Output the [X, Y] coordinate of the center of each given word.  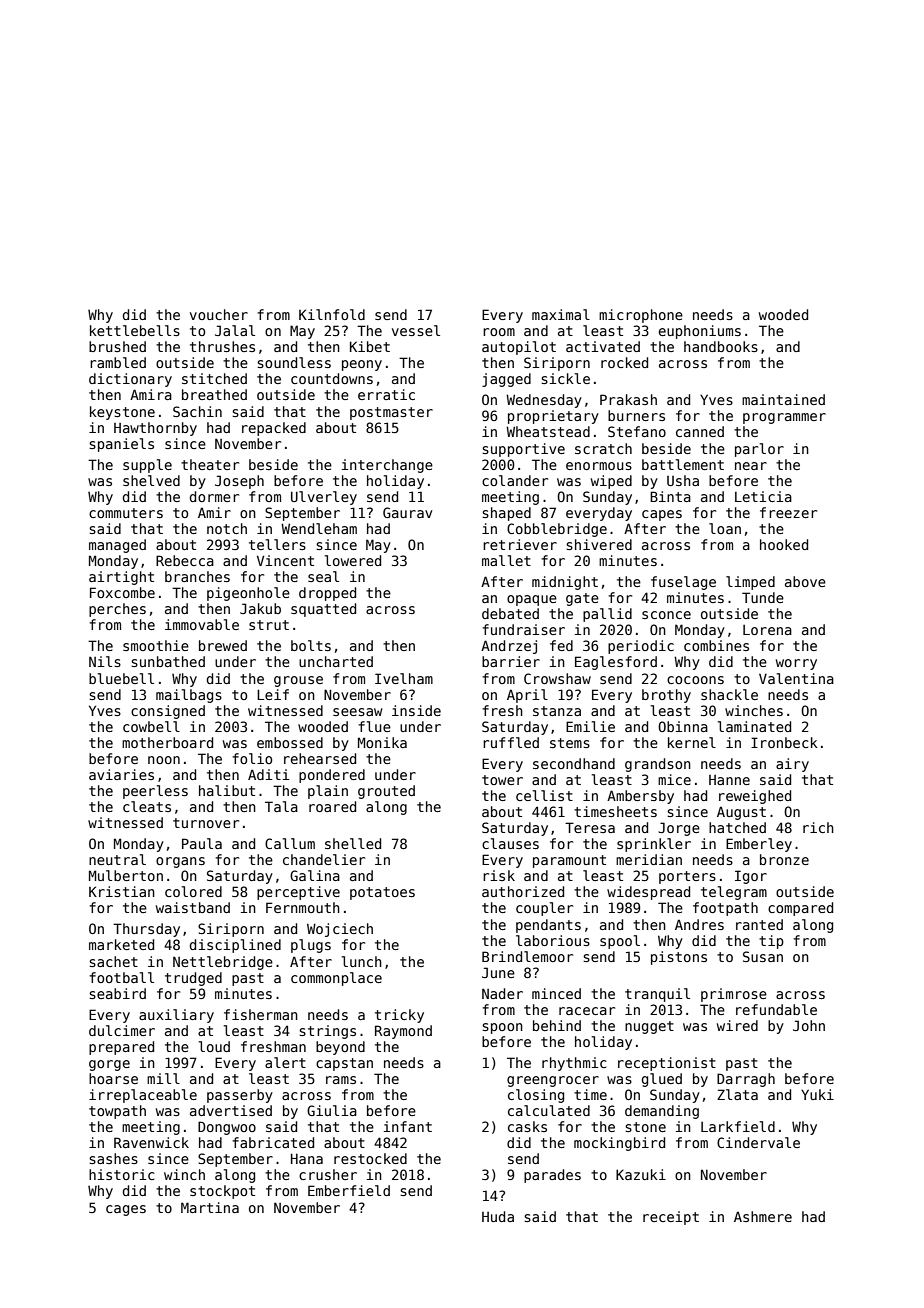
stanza [557, 711]
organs [180, 862]
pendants [548, 926]
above [805, 581]
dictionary [130, 380]
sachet [113, 961]
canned [700, 431]
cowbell [151, 726]
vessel [416, 330]
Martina [210, 1207]
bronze [784, 859]
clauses [510, 843]
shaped [506, 514]
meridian [649, 859]
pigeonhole [248, 594]
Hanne [729, 780]
